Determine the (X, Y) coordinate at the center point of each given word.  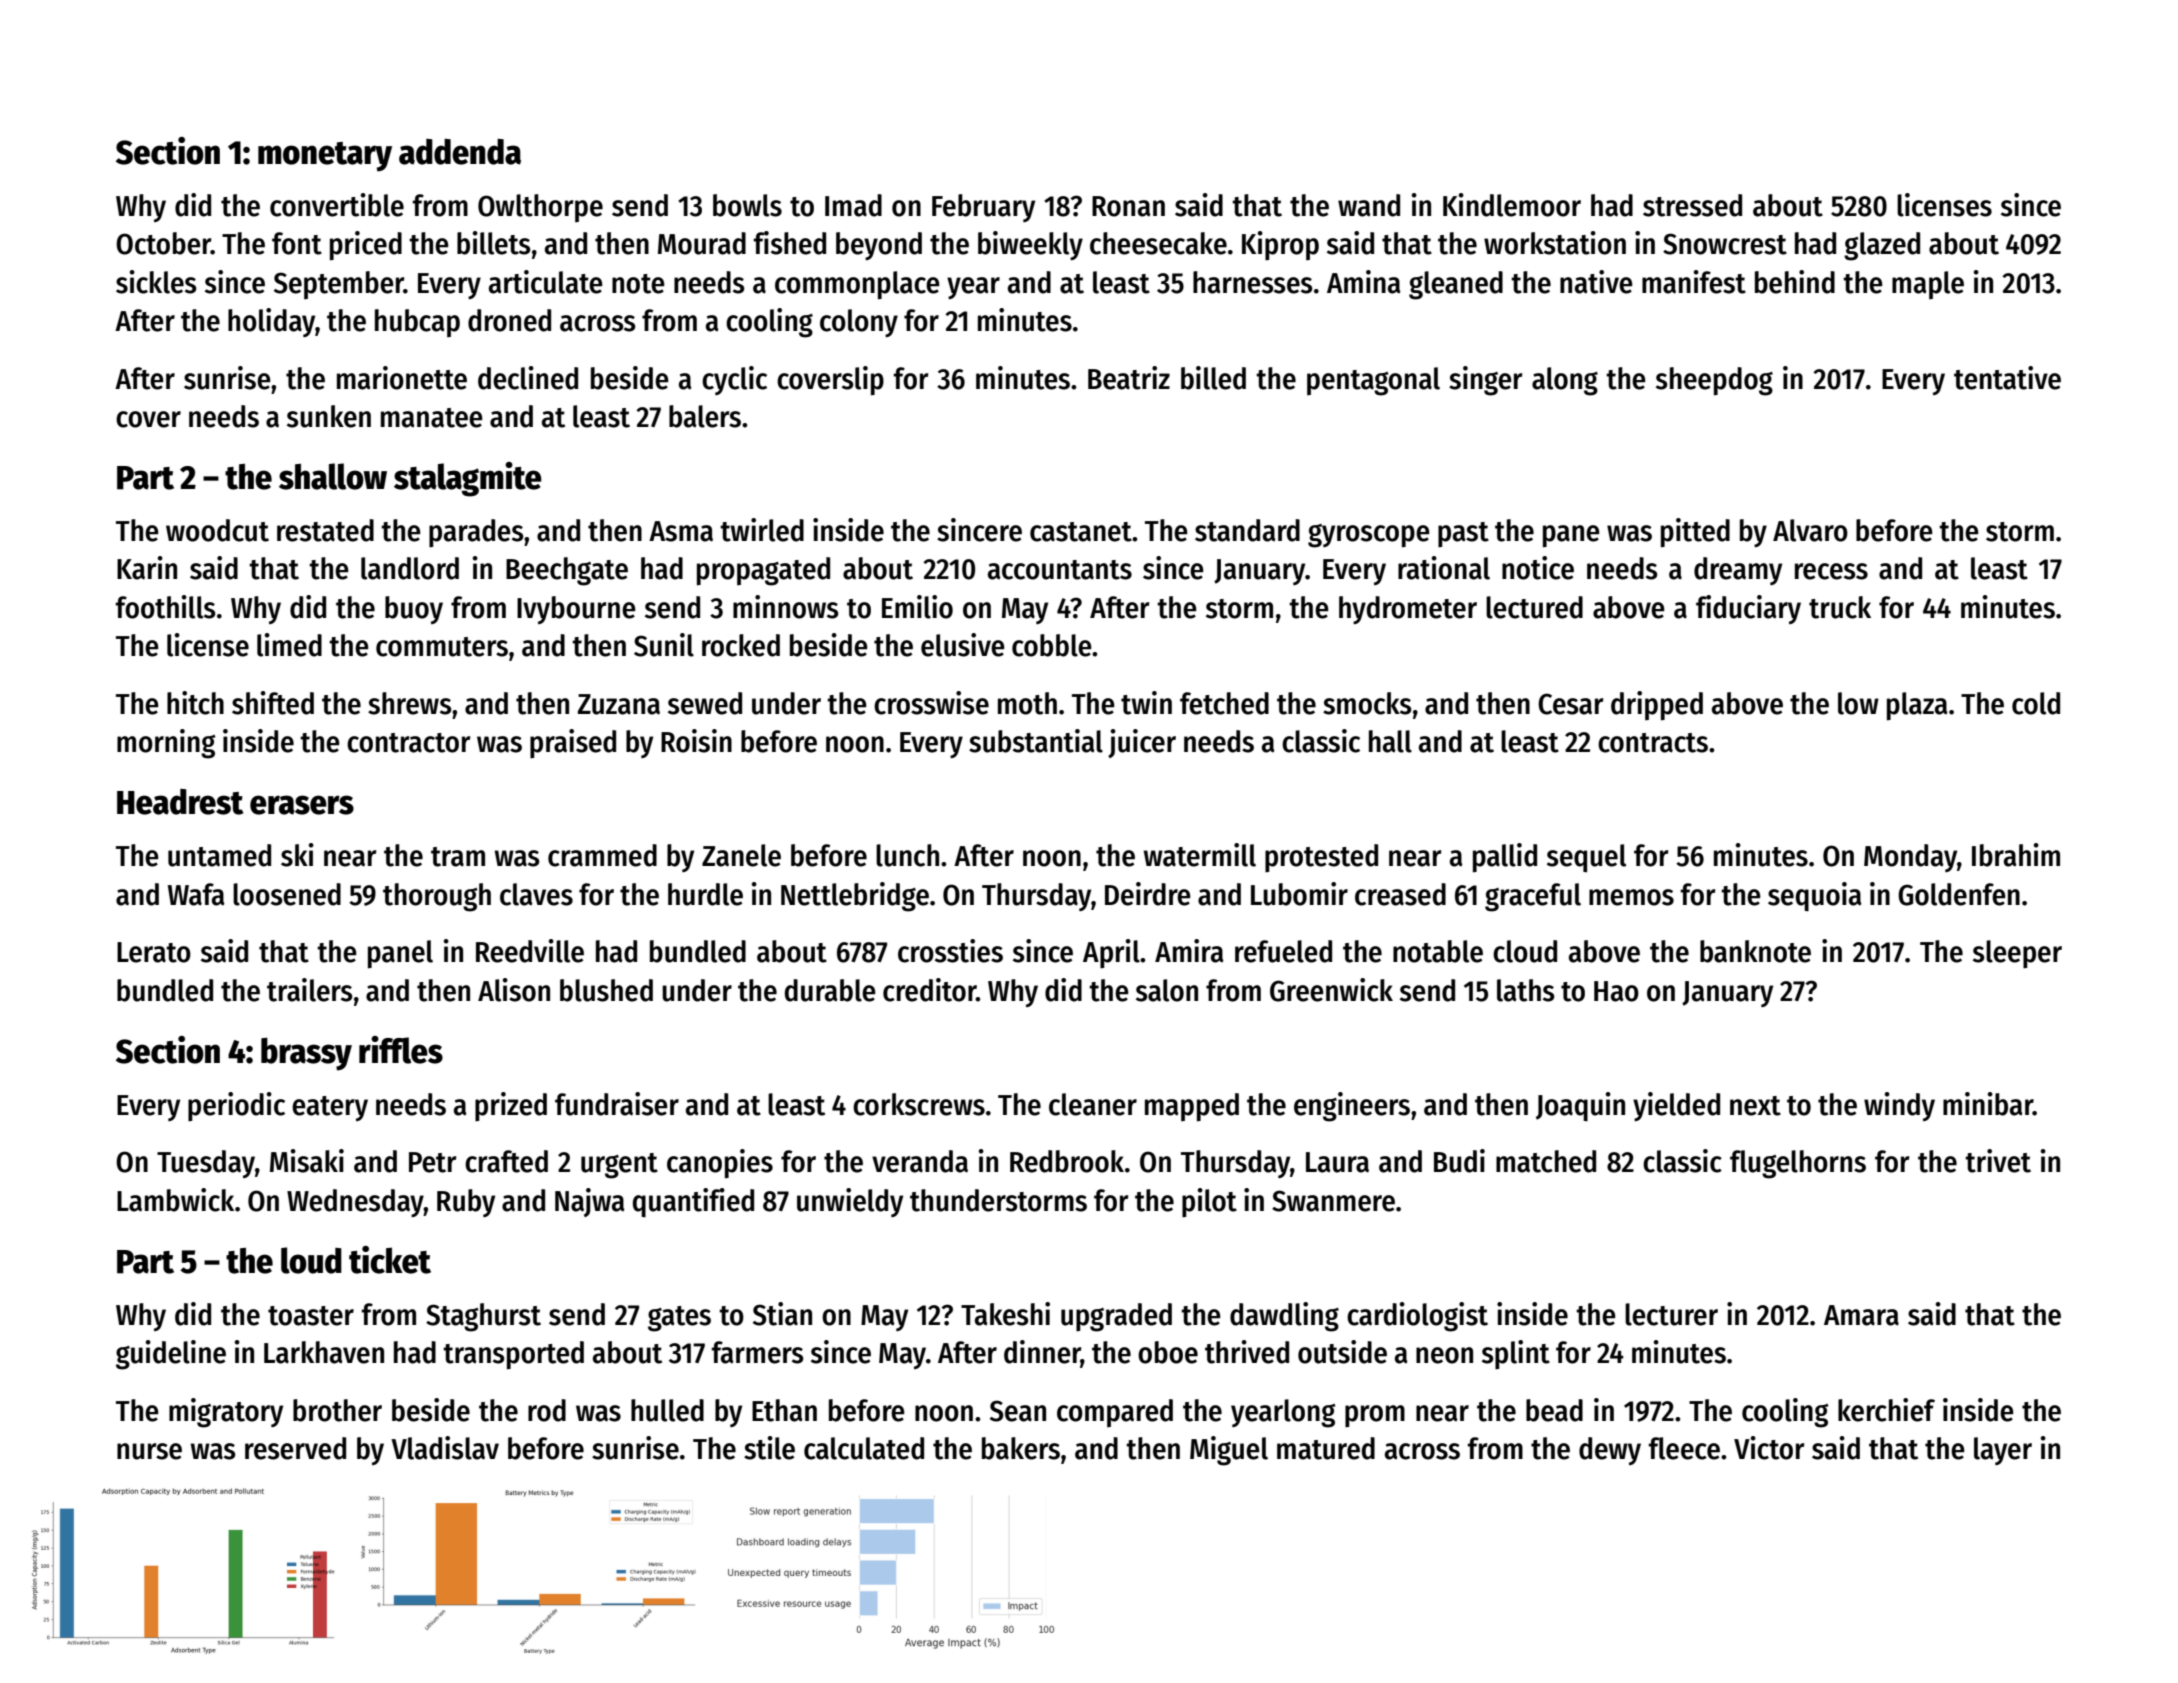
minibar (1988, 1104)
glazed (1882, 246)
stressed (1692, 205)
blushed (606, 990)
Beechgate (567, 571)
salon (1167, 990)
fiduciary (1748, 609)
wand (1369, 205)
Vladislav (445, 1448)
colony (859, 323)
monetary (325, 157)
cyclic (734, 380)
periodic (236, 1107)
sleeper (2017, 954)
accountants (1060, 570)
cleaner (1093, 1104)
